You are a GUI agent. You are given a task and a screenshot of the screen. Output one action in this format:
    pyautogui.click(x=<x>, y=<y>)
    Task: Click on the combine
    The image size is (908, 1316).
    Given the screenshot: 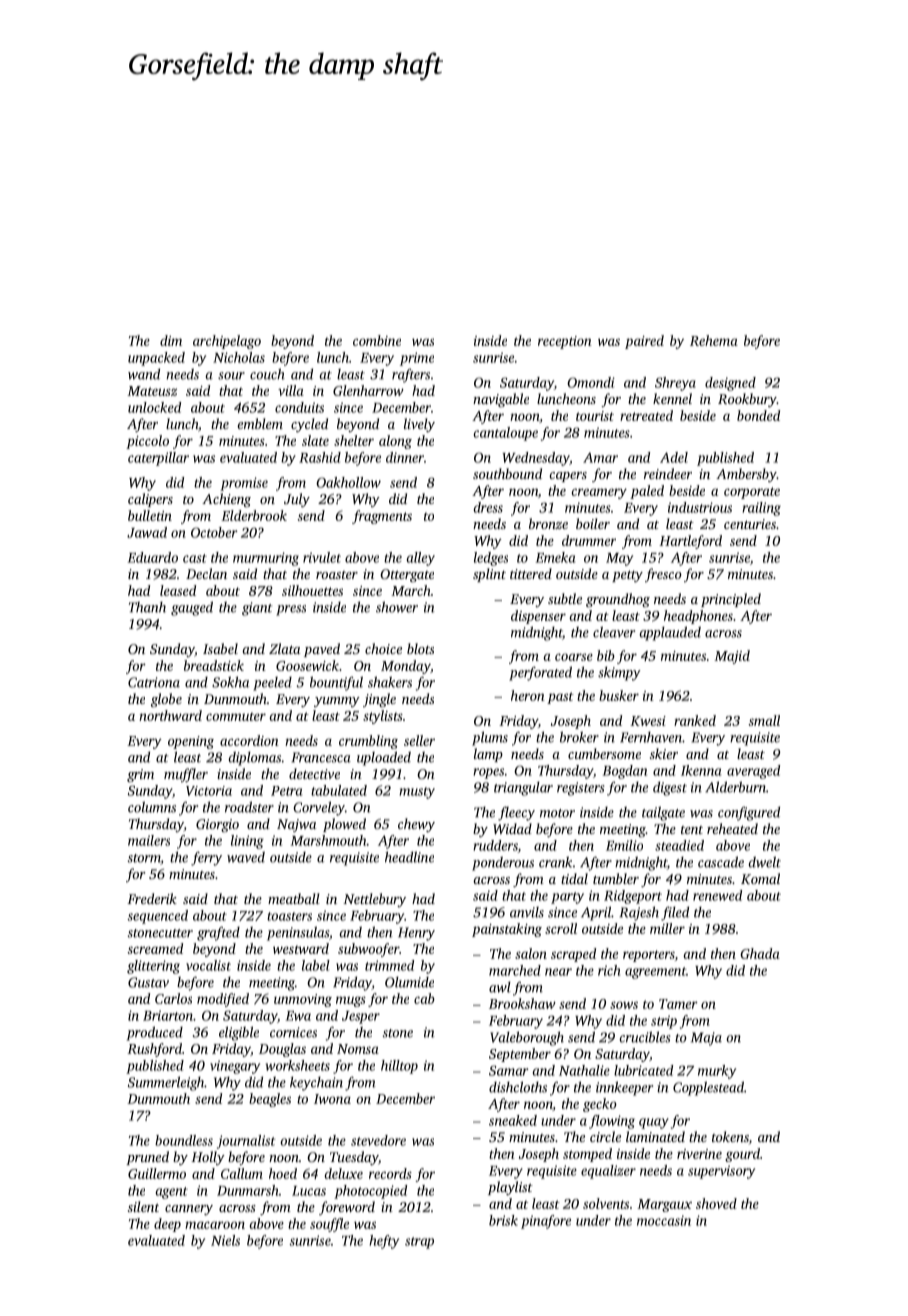 What is the action you would take?
    pyautogui.click(x=377, y=340)
